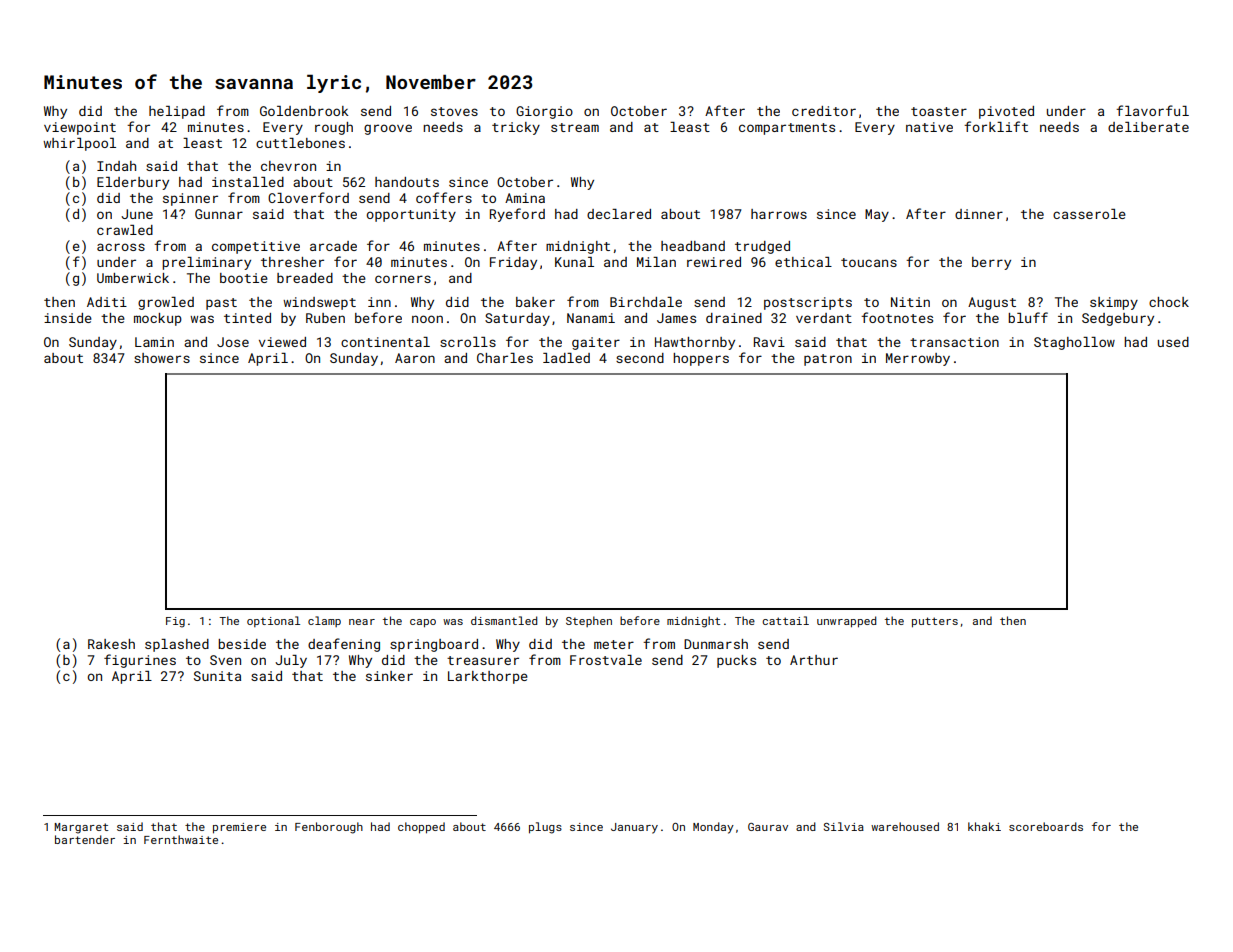 The image size is (1233, 952). I want to click on optional, so click(273, 621).
